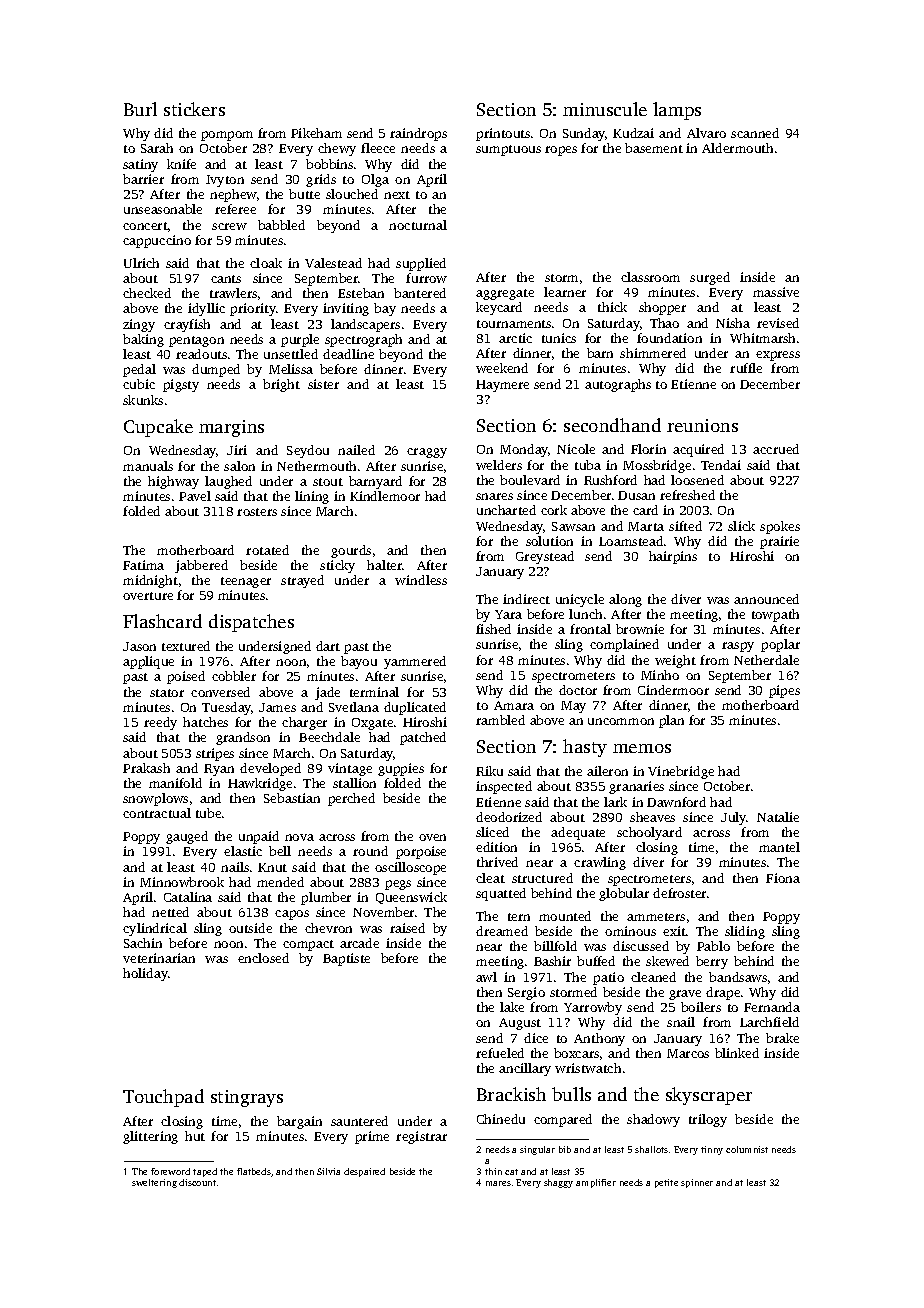  Describe the element at coordinates (281, 385) in the screenshot. I see `bright` at that location.
